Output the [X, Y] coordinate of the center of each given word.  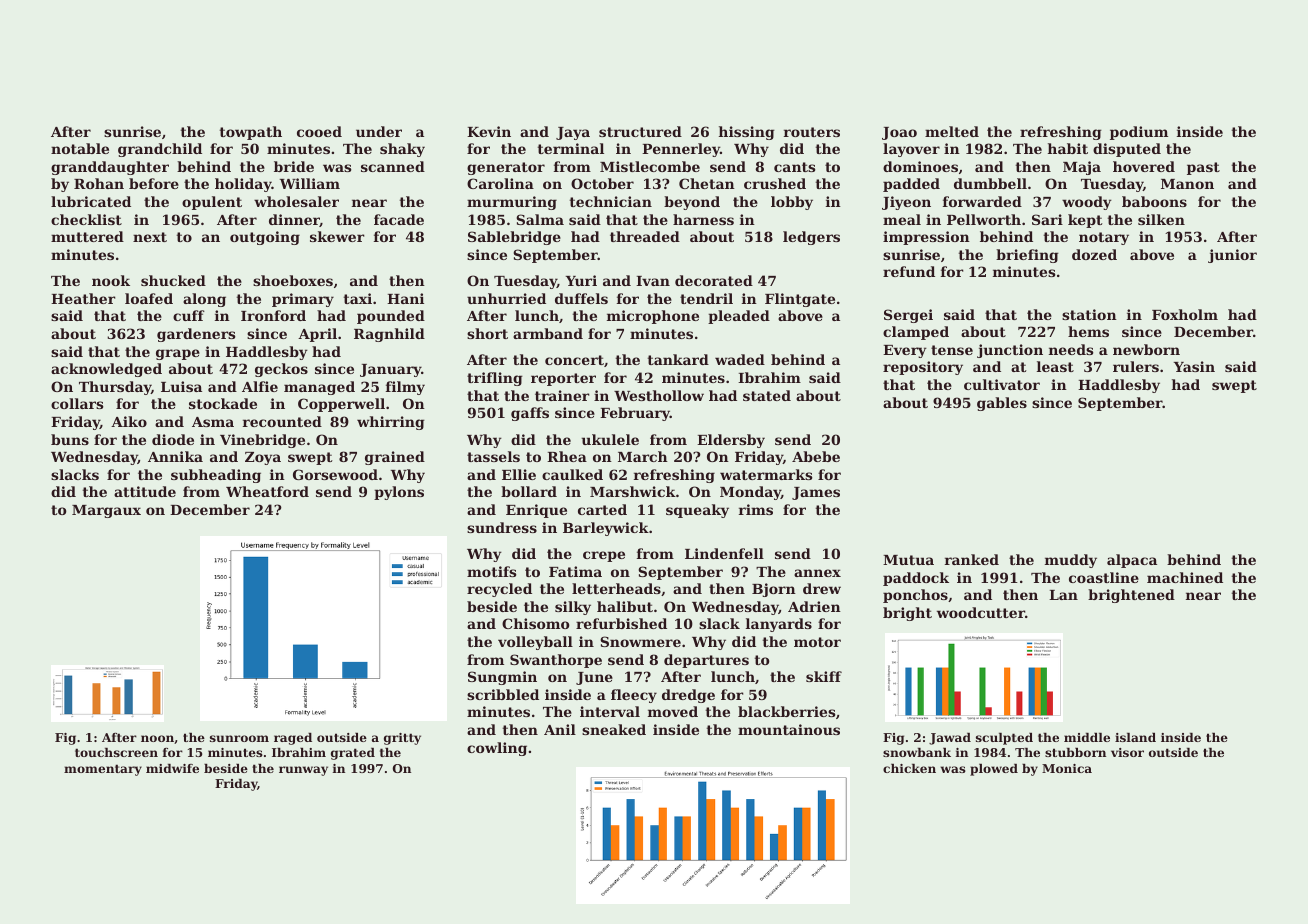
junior [1232, 256]
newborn [1146, 349]
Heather [83, 298]
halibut [625, 606]
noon [157, 738]
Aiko [129, 421]
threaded [645, 236]
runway [303, 771]
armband [548, 333]
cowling [497, 749]
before [154, 183]
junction [1010, 351]
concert [574, 360]
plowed [994, 770]
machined [1185, 577]
